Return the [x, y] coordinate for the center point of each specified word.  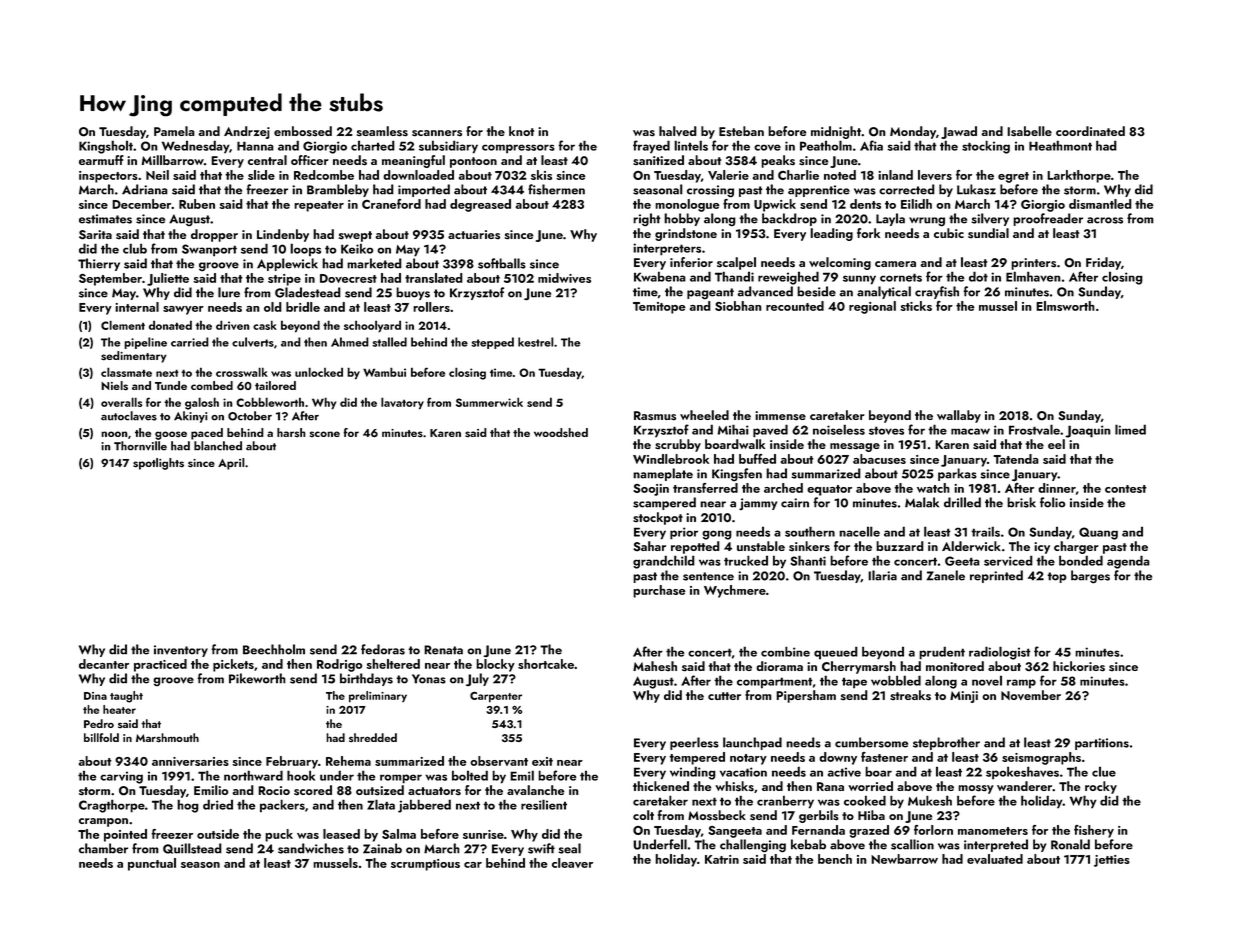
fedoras [383, 649]
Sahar [649, 546]
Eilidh [916, 204]
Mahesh [655, 666]
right [647, 219]
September [110, 279]
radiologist [1000, 653]
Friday [1103, 263]
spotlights [158, 464]
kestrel [536, 342]
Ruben [197, 204]
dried [218, 804]
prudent [942, 653]
